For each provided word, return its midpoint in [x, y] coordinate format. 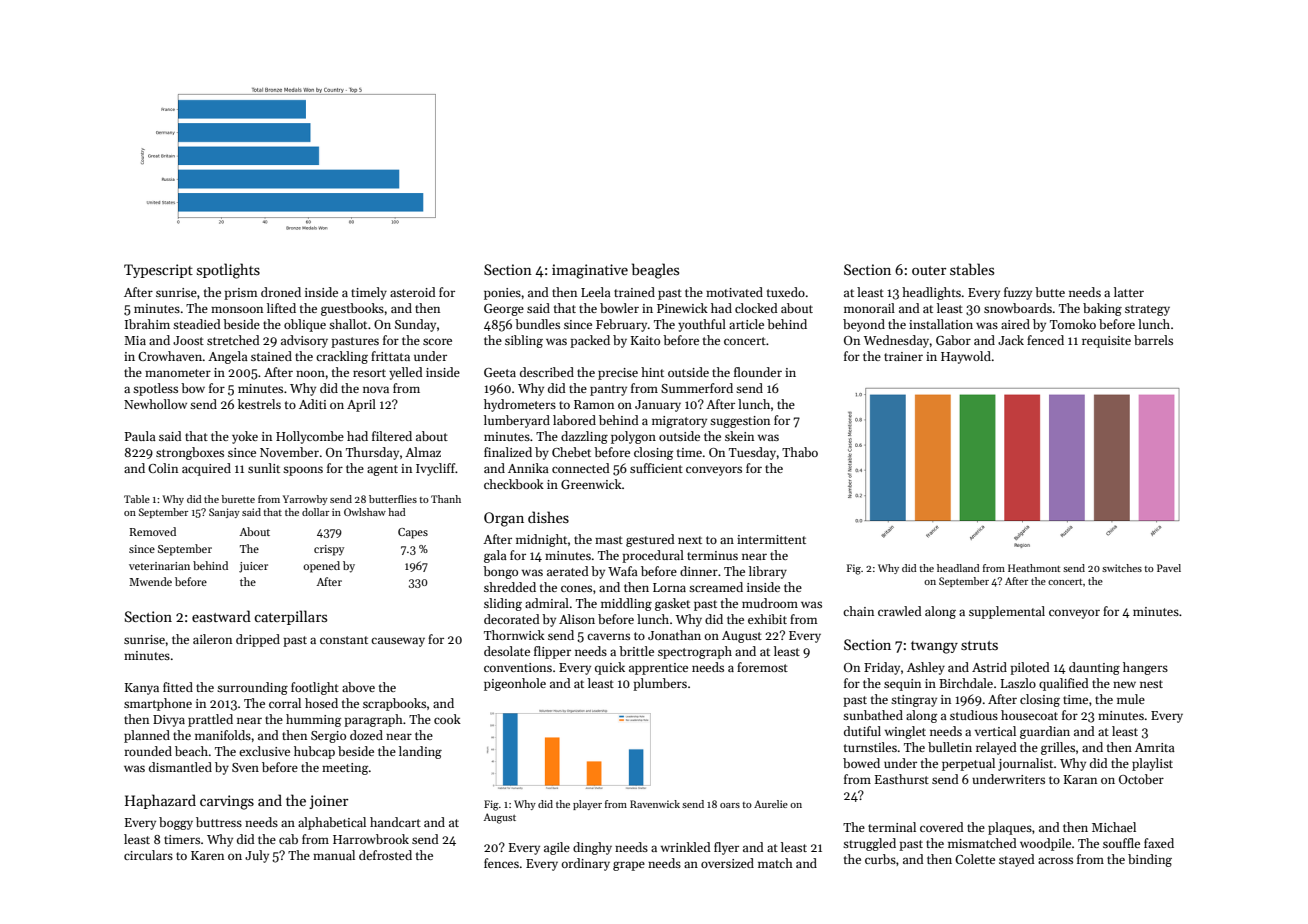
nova [376, 389]
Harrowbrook [371, 839]
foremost [762, 667]
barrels [1153, 340]
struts [979, 645]
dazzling [584, 437]
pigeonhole [515, 684]
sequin [902, 685]
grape [629, 866]
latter [1129, 292]
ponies [502, 294]
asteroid [413, 292]
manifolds [223, 735]
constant [344, 640]
